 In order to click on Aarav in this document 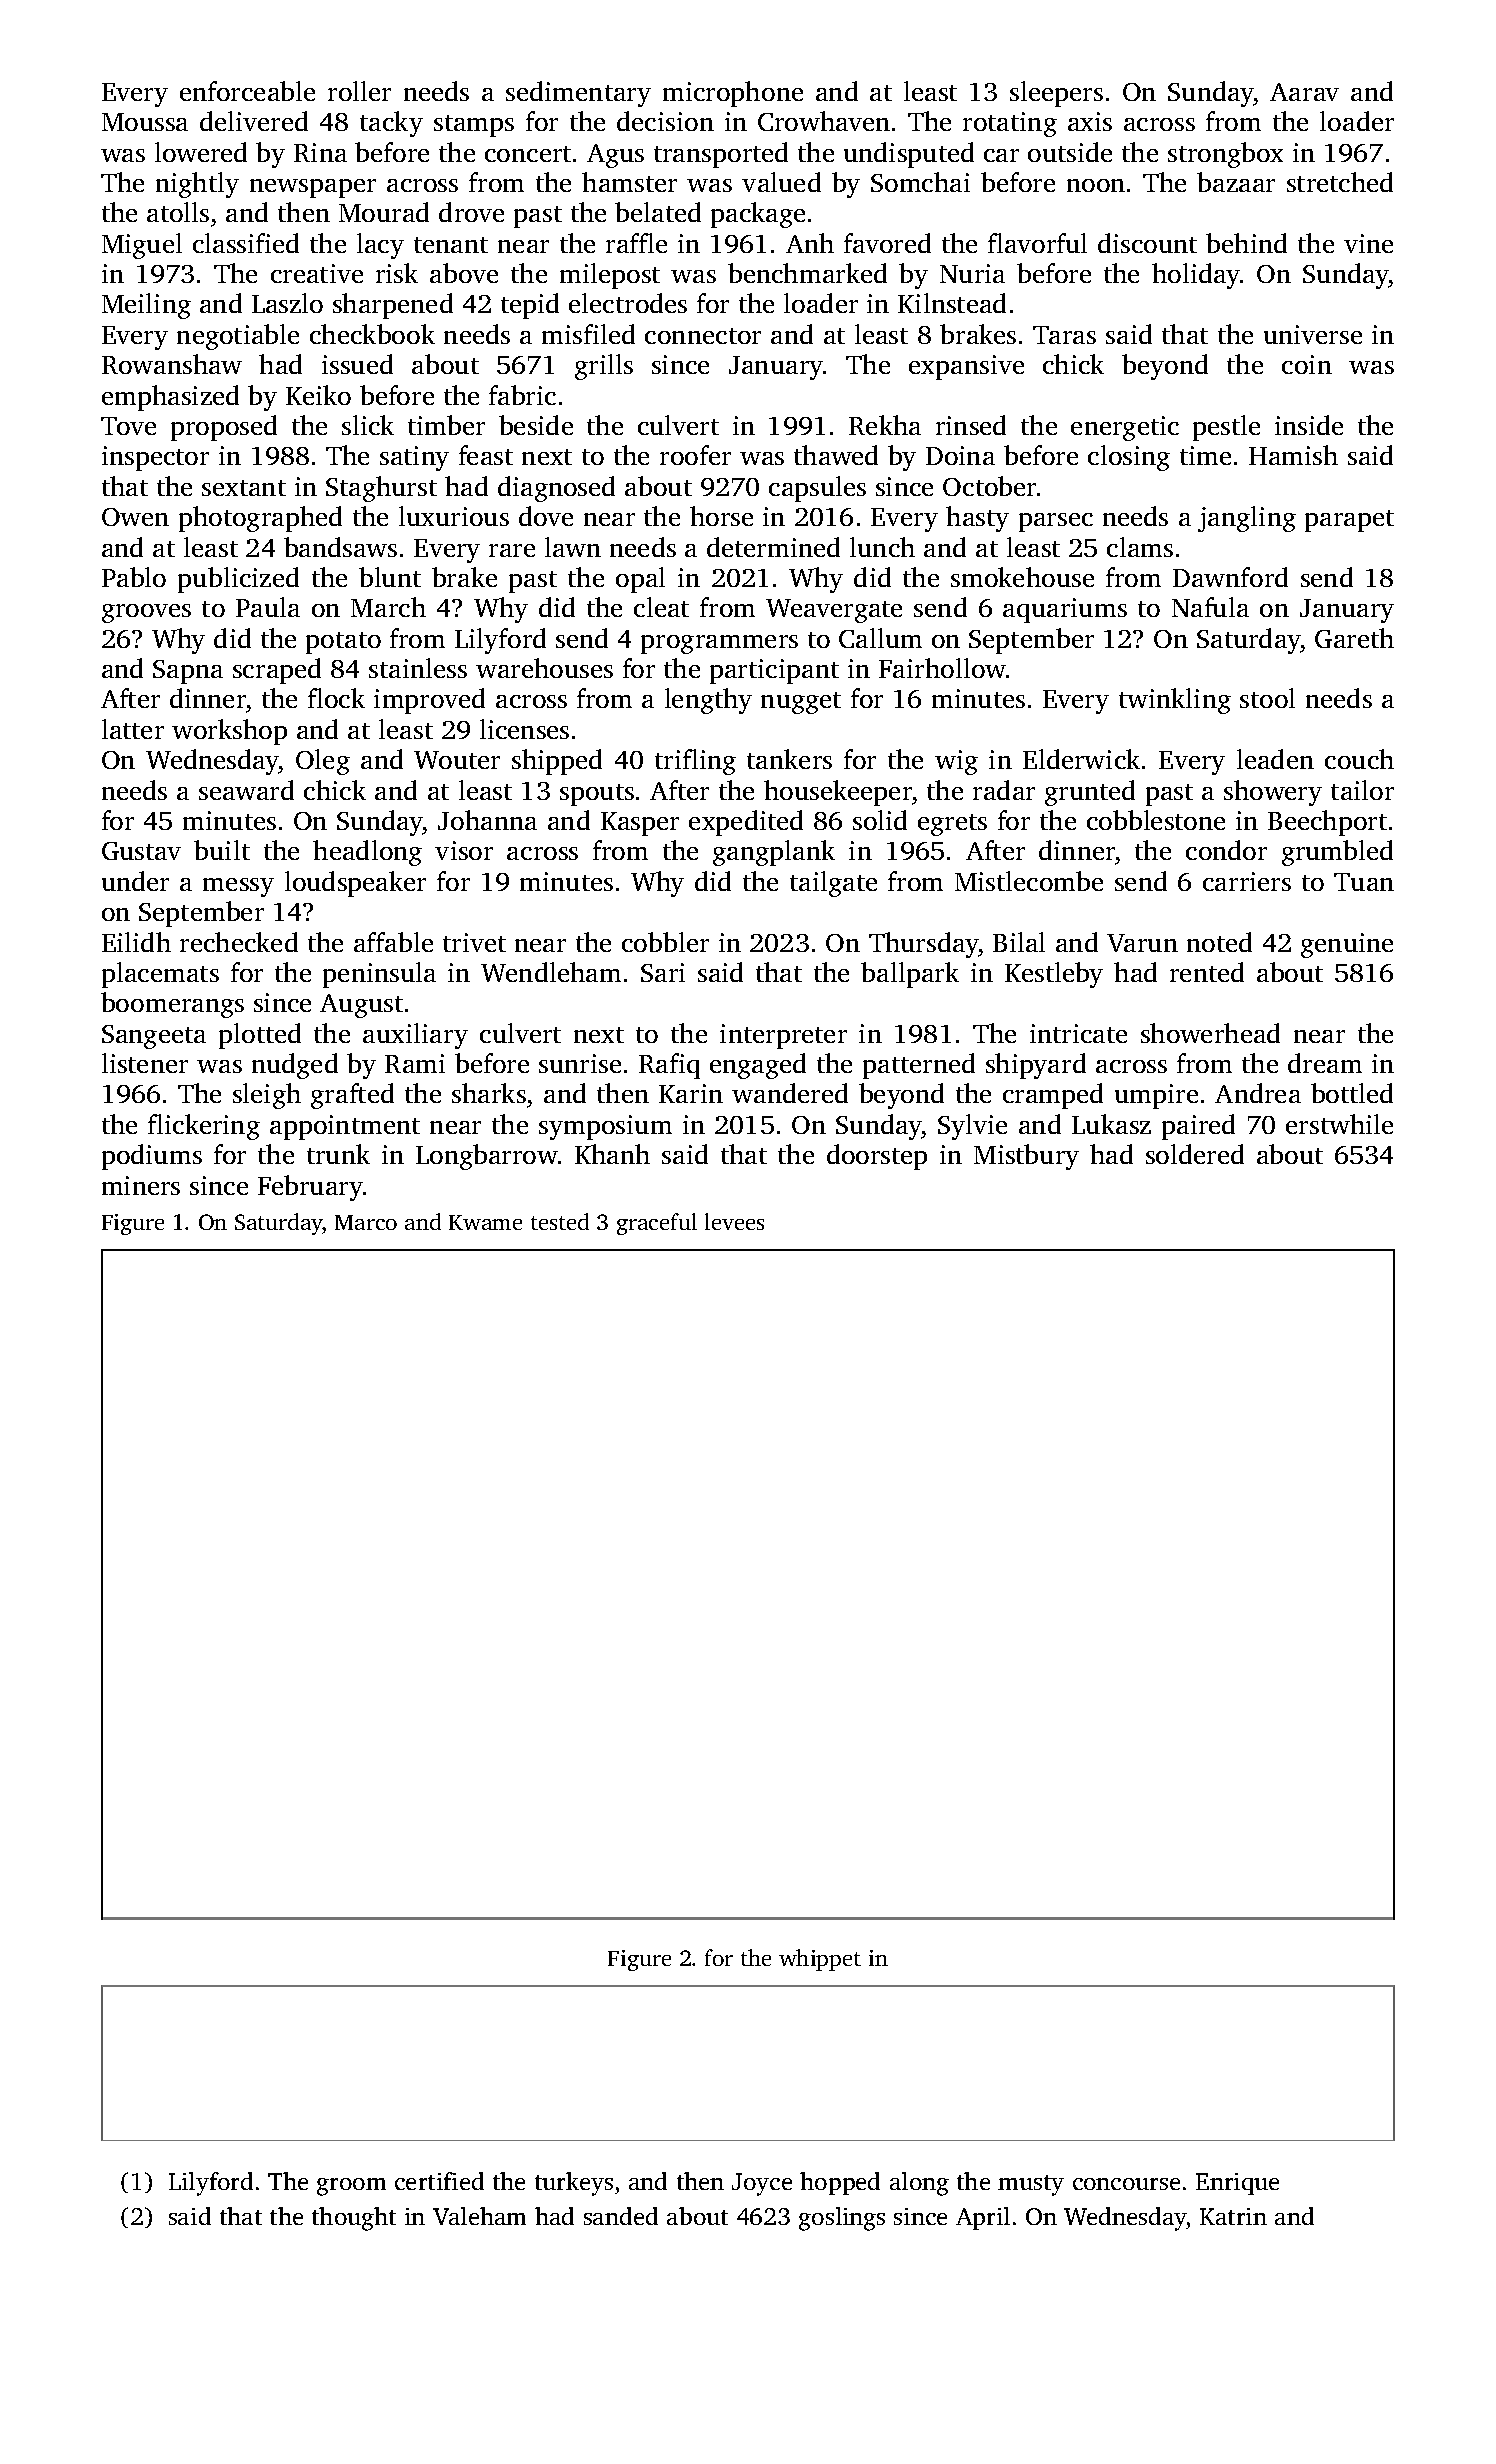, I will do `click(1304, 92)`.
